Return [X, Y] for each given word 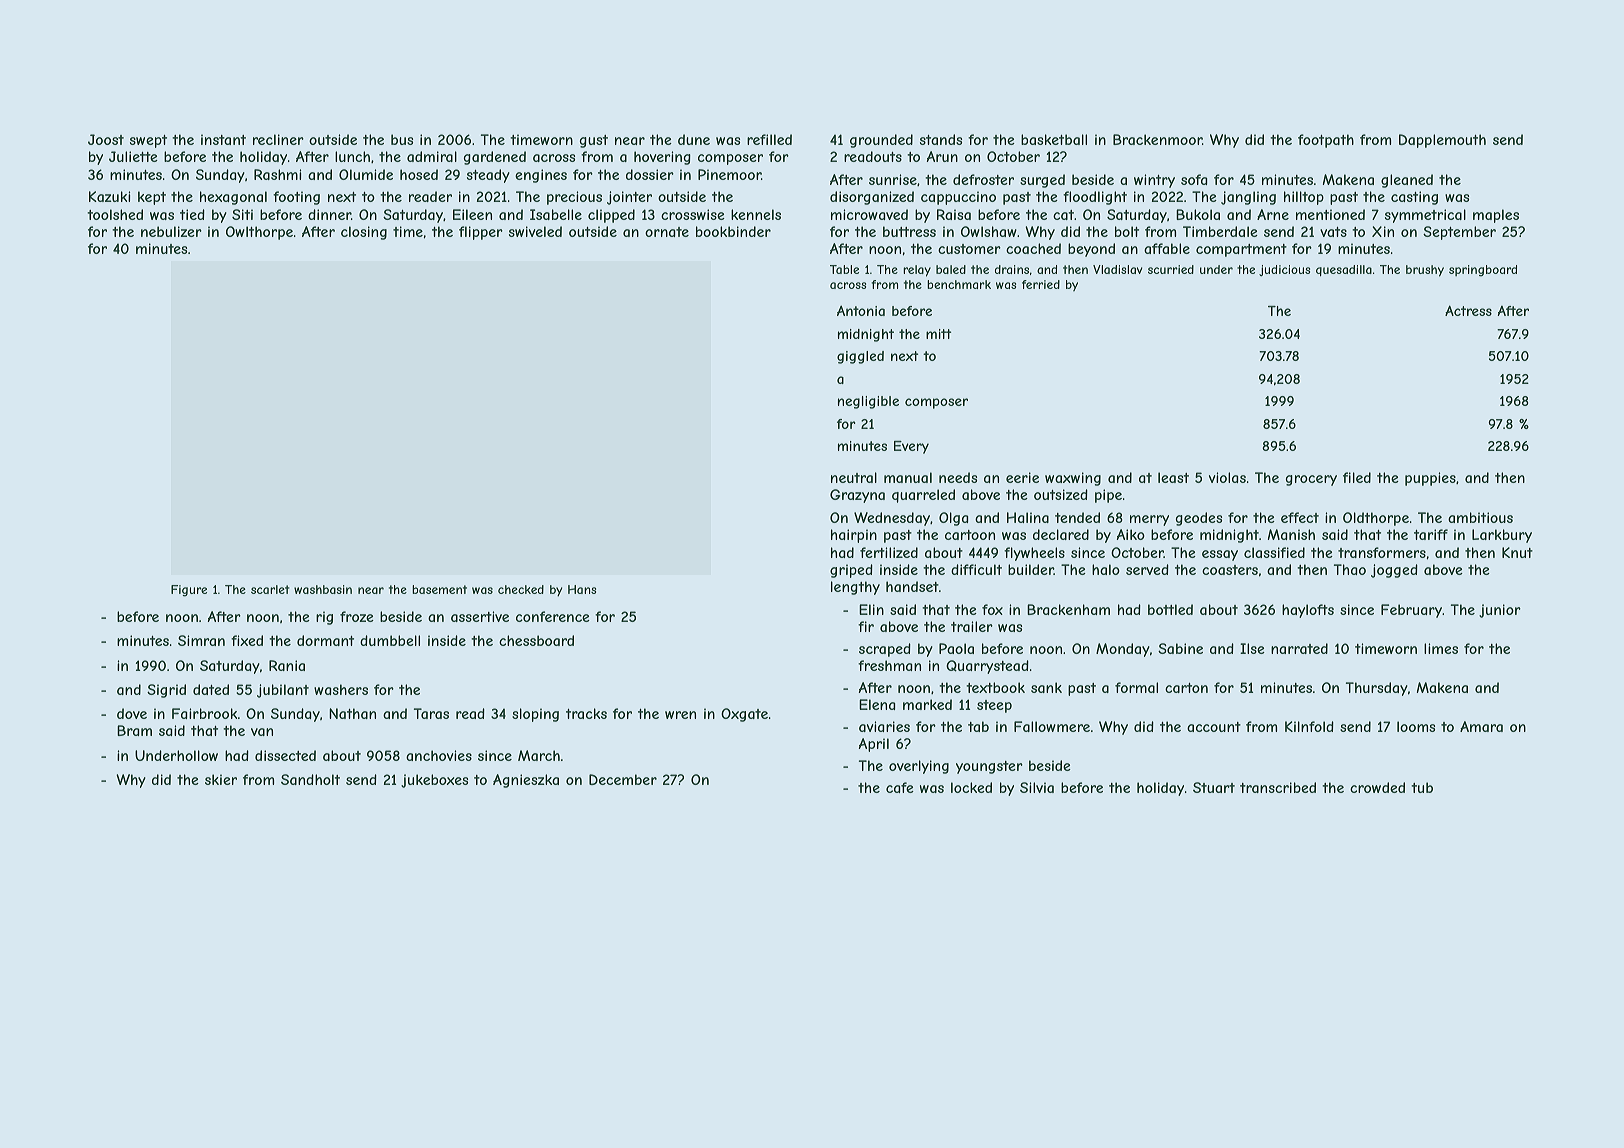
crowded [1377, 787]
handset [912, 586]
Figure [189, 591]
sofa [1194, 179]
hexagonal [233, 198]
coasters [1230, 570]
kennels [756, 214]
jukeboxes [434, 781]
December [623, 779]
